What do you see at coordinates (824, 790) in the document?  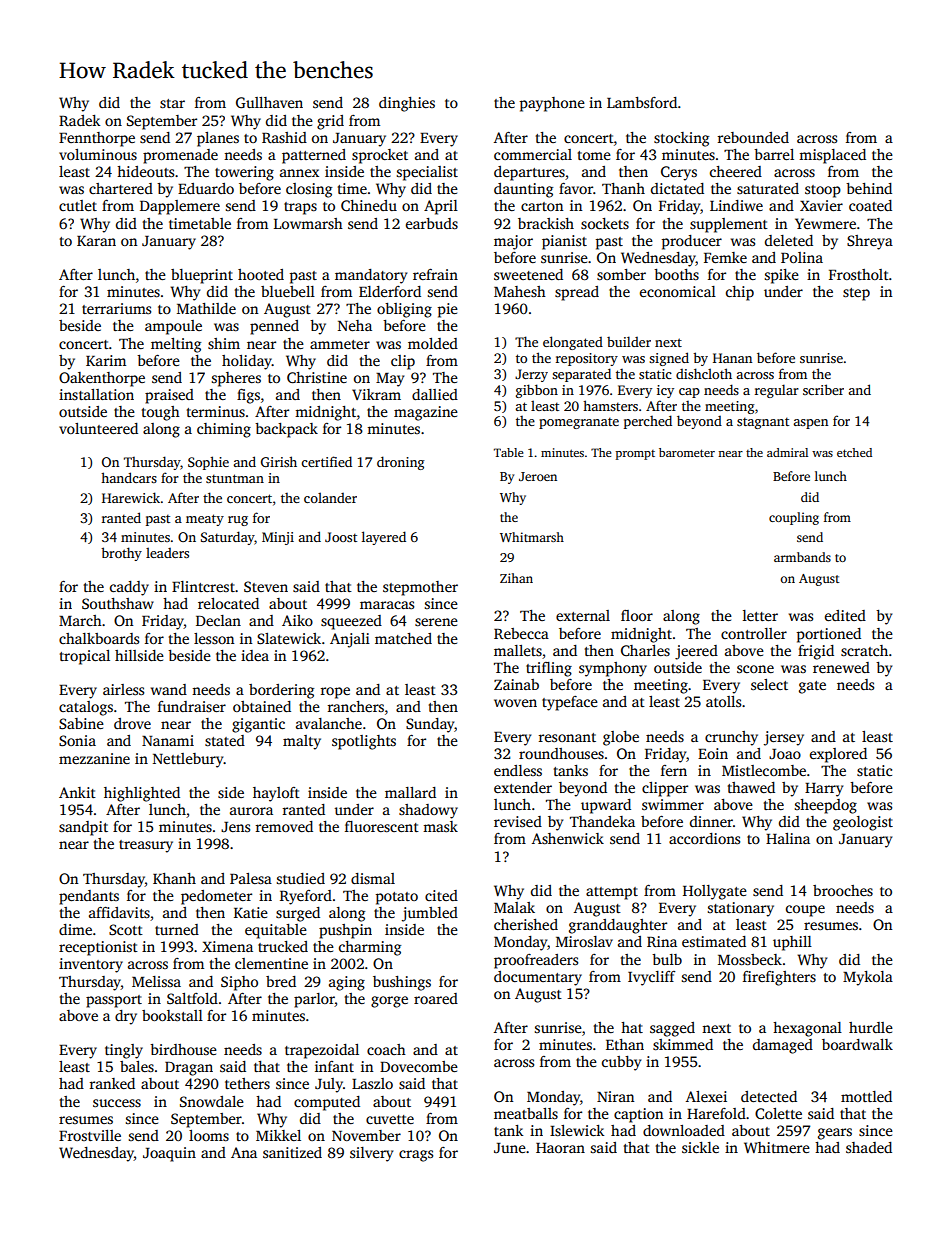 I see `Harry` at bounding box center [824, 790].
